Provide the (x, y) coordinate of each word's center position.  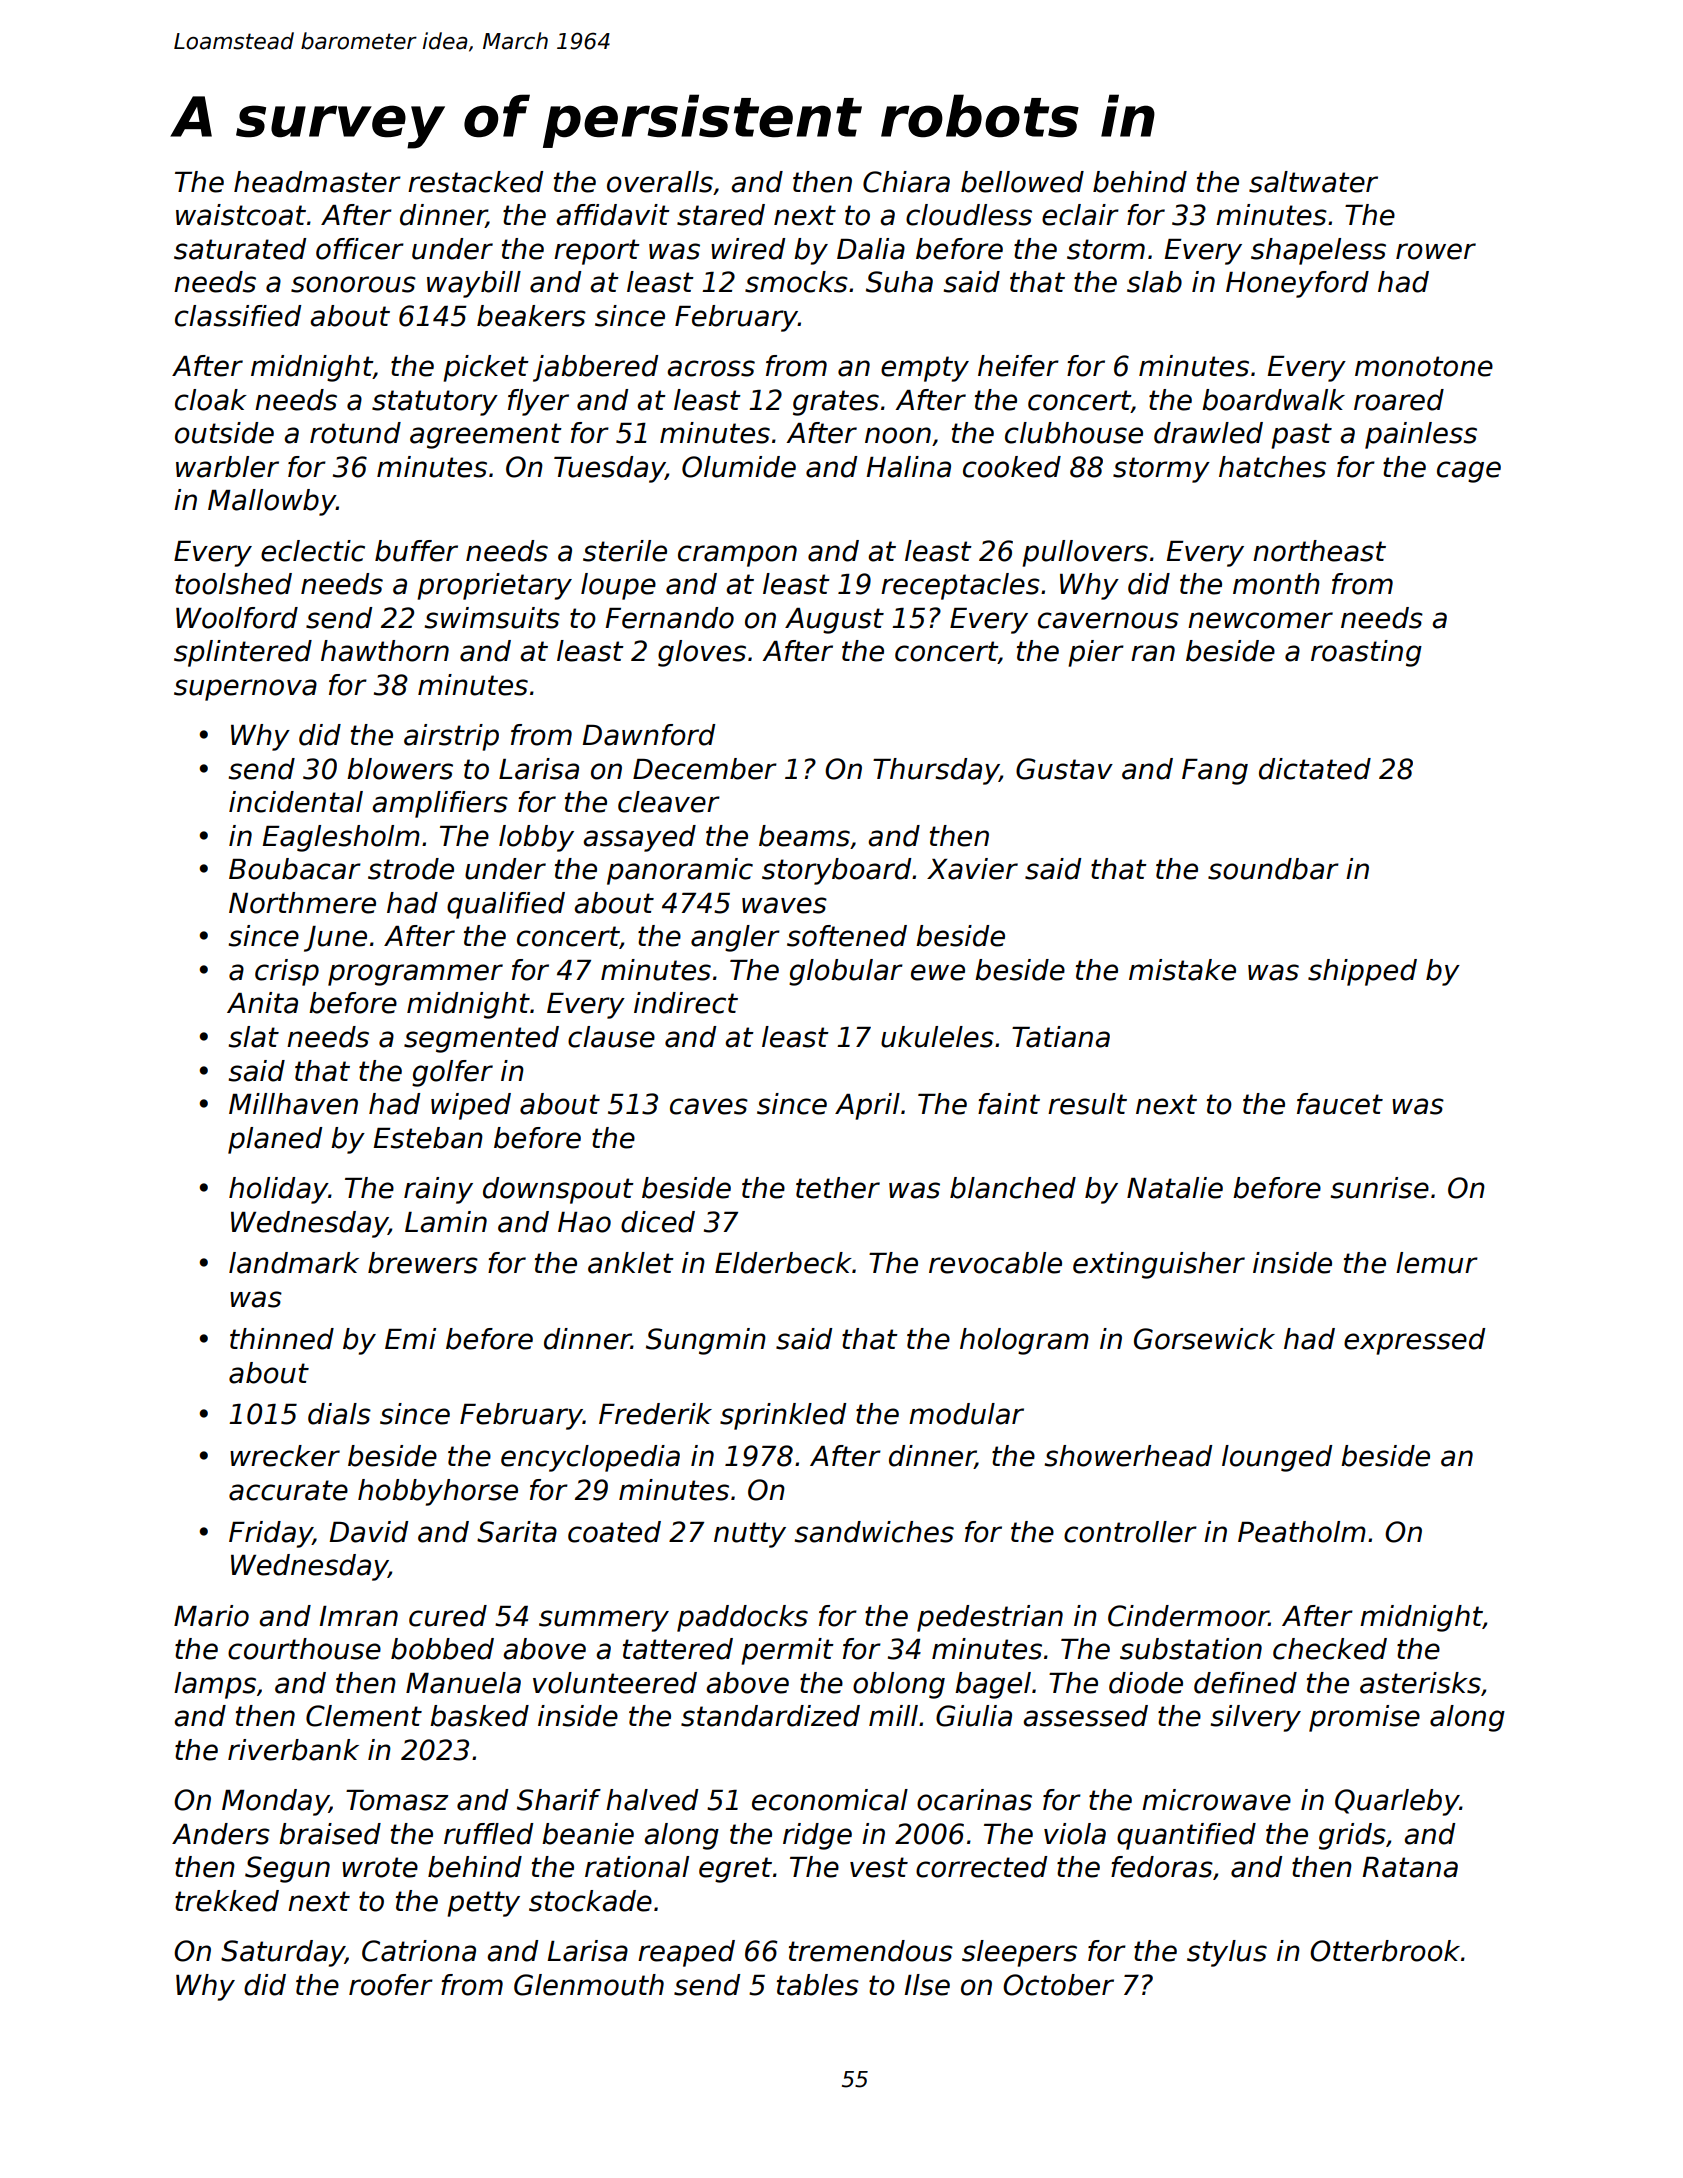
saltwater (1313, 182)
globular (846, 972)
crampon (737, 556)
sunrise (1380, 1188)
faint (1009, 1104)
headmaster (317, 182)
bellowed (1022, 182)
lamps (215, 1685)
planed (275, 1140)
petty (483, 1904)
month (1276, 584)
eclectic (313, 551)
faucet (1340, 1104)
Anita (262, 1003)
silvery (1256, 1718)
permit (787, 1651)
